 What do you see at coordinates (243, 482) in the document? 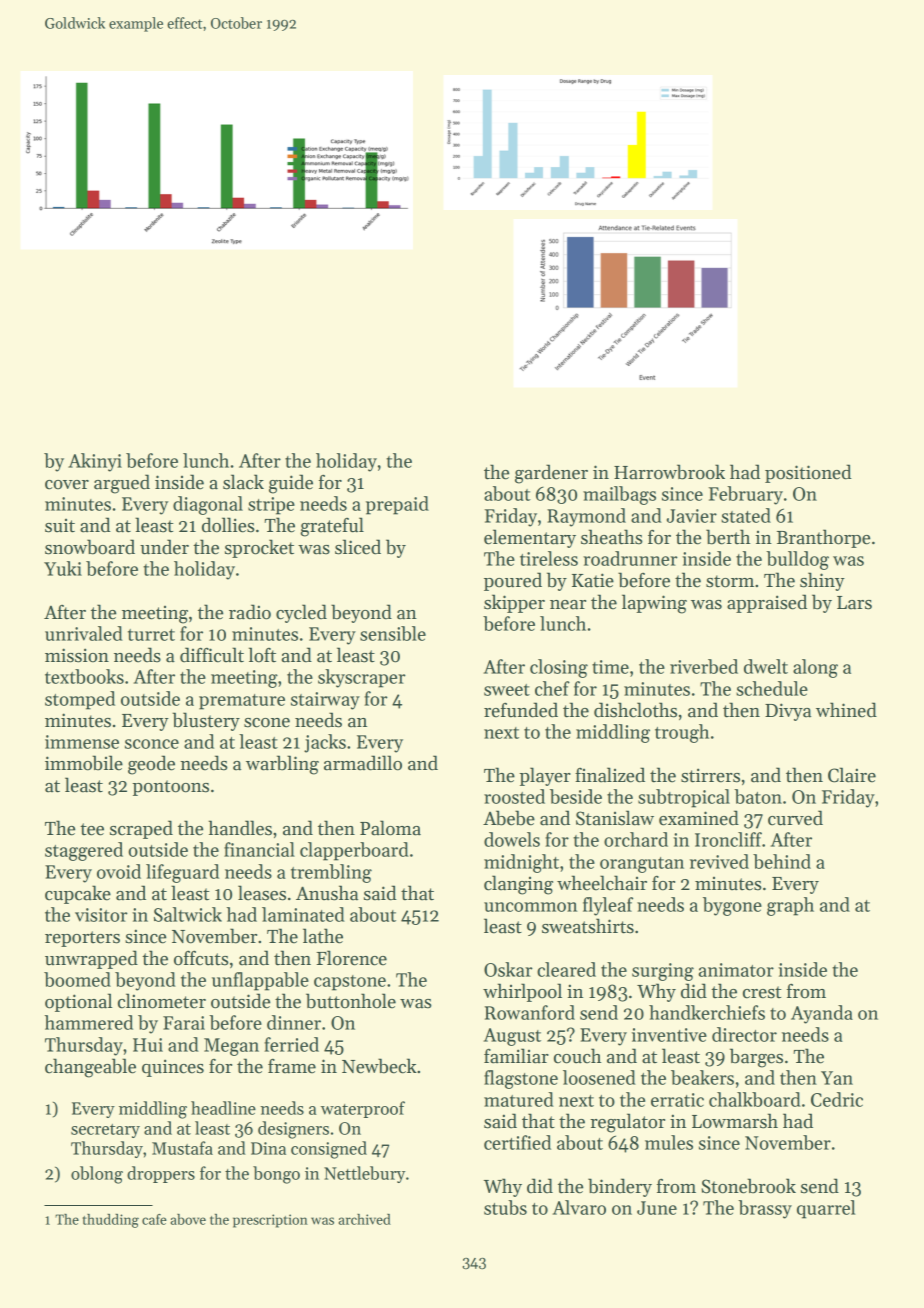
I see `slack` at bounding box center [243, 482].
